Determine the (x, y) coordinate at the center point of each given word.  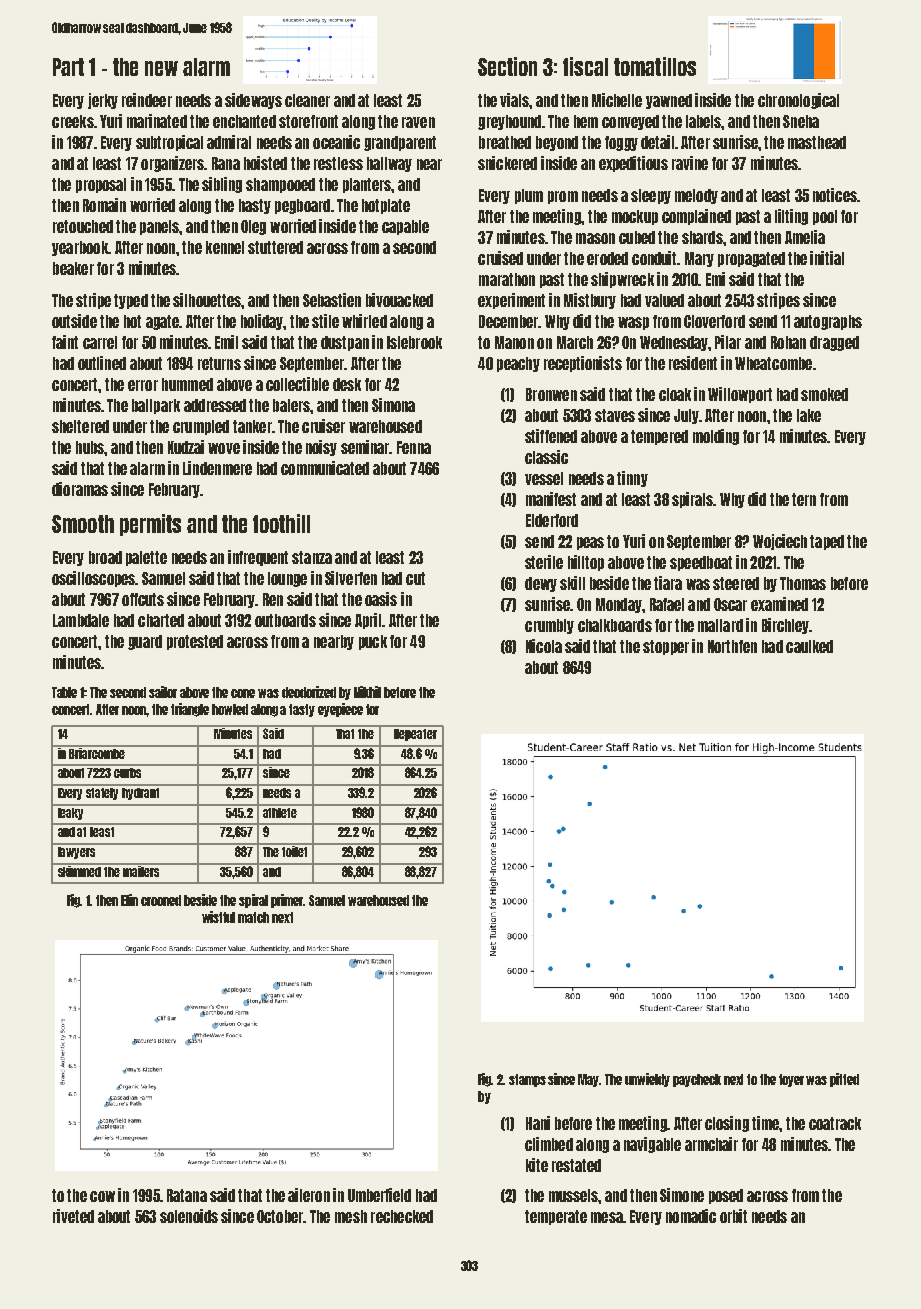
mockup (635, 217)
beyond (557, 143)
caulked (809, 646)
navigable (652, 1145)
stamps (527, 1080)
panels (159, 227)
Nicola (544, 646)
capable (405, 227)
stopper (666, 647)
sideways (253, 101)
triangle (190, 710)
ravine (690, 163)
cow (102, 1196)
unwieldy (647, 1080)
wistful (218, 917)
